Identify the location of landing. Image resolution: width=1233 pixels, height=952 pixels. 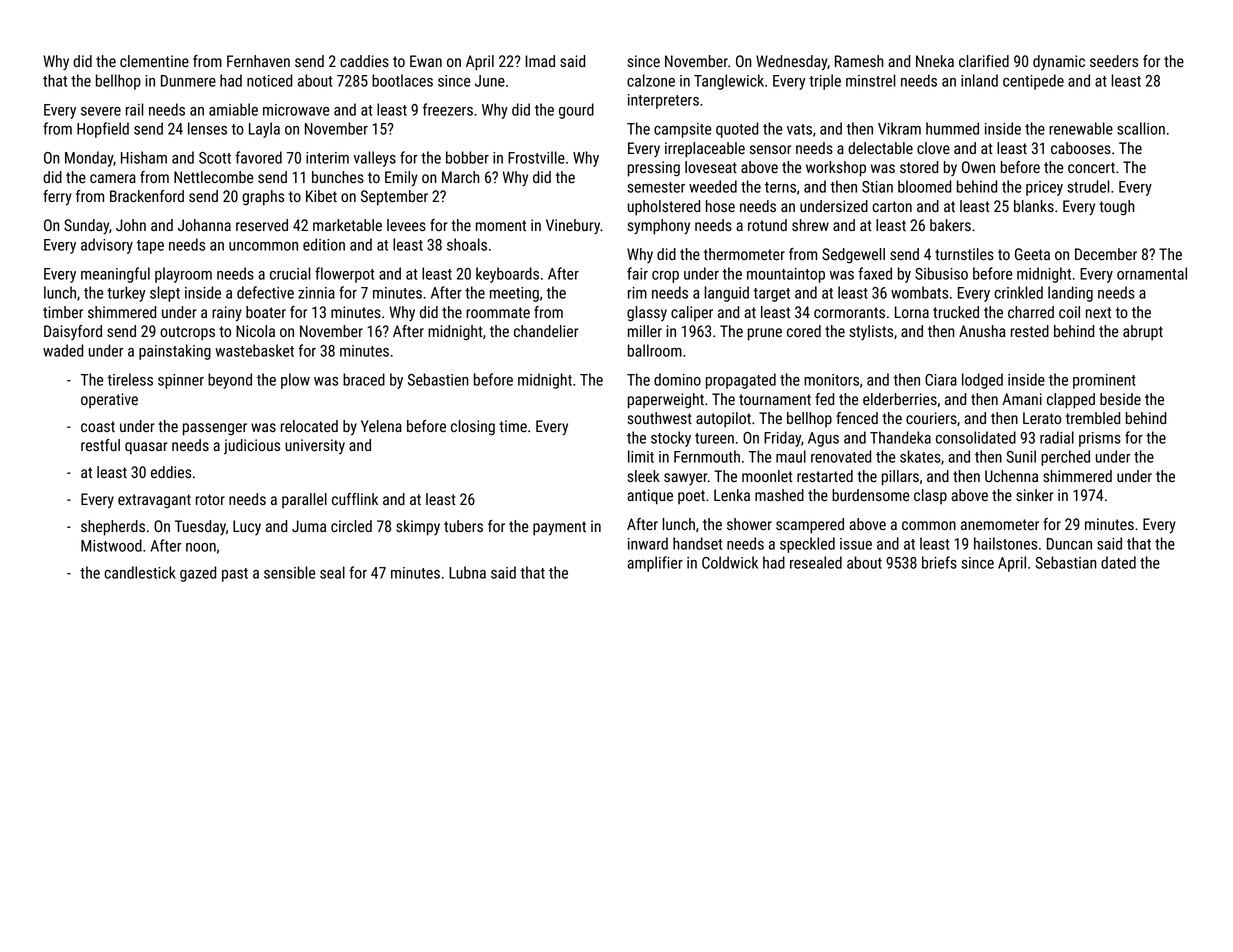
(1070, 294).
